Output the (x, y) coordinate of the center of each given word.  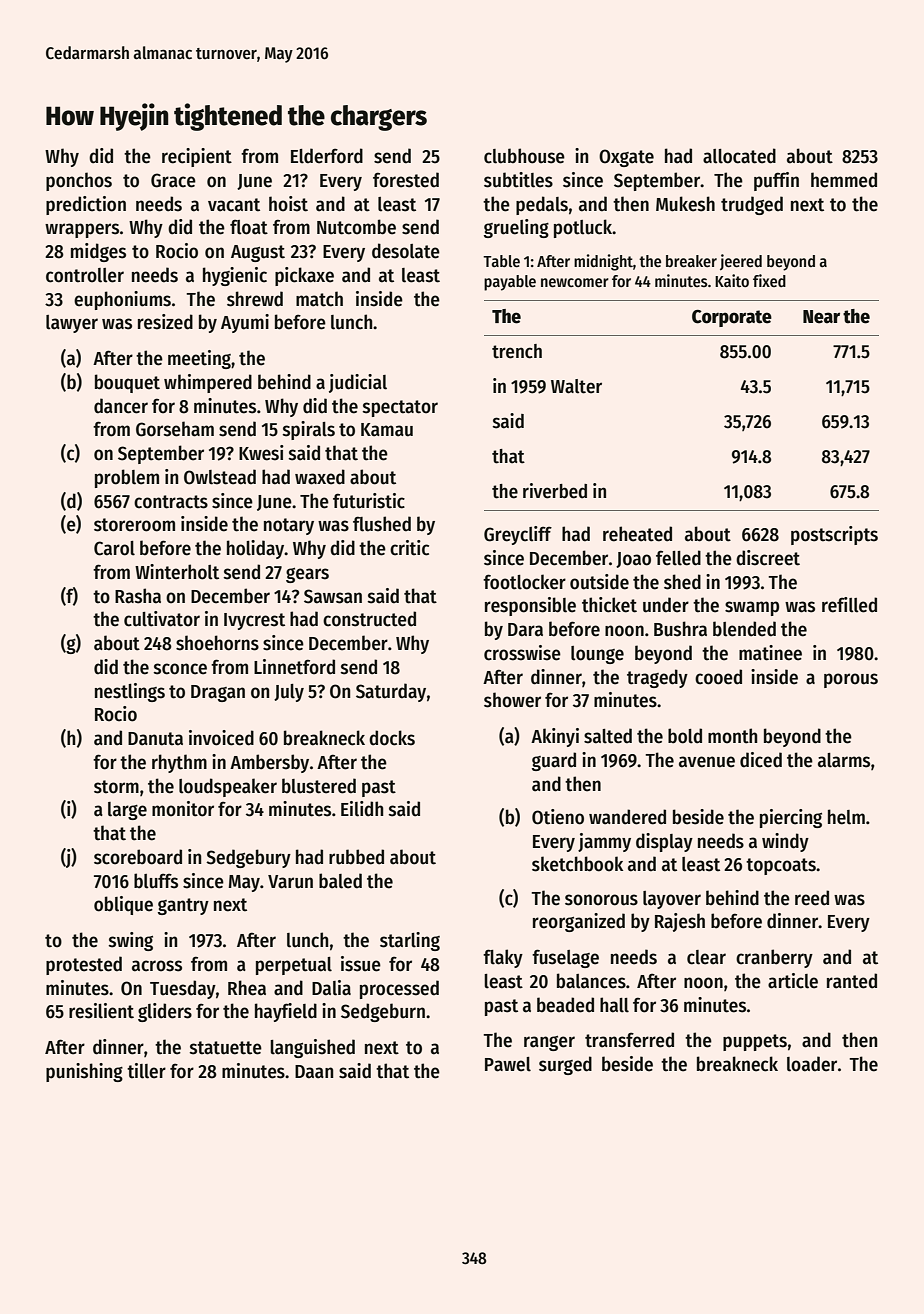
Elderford (327, 156)
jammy (604, 842)
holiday (256, 549)
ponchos (79, 181)
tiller (146, 1071)
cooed (718, 677)
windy (785, 842)
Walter (576, 386)
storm (116, 787)
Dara (525, 630)
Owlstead (220, 477)
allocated (739, 156)
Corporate (732, 318)
